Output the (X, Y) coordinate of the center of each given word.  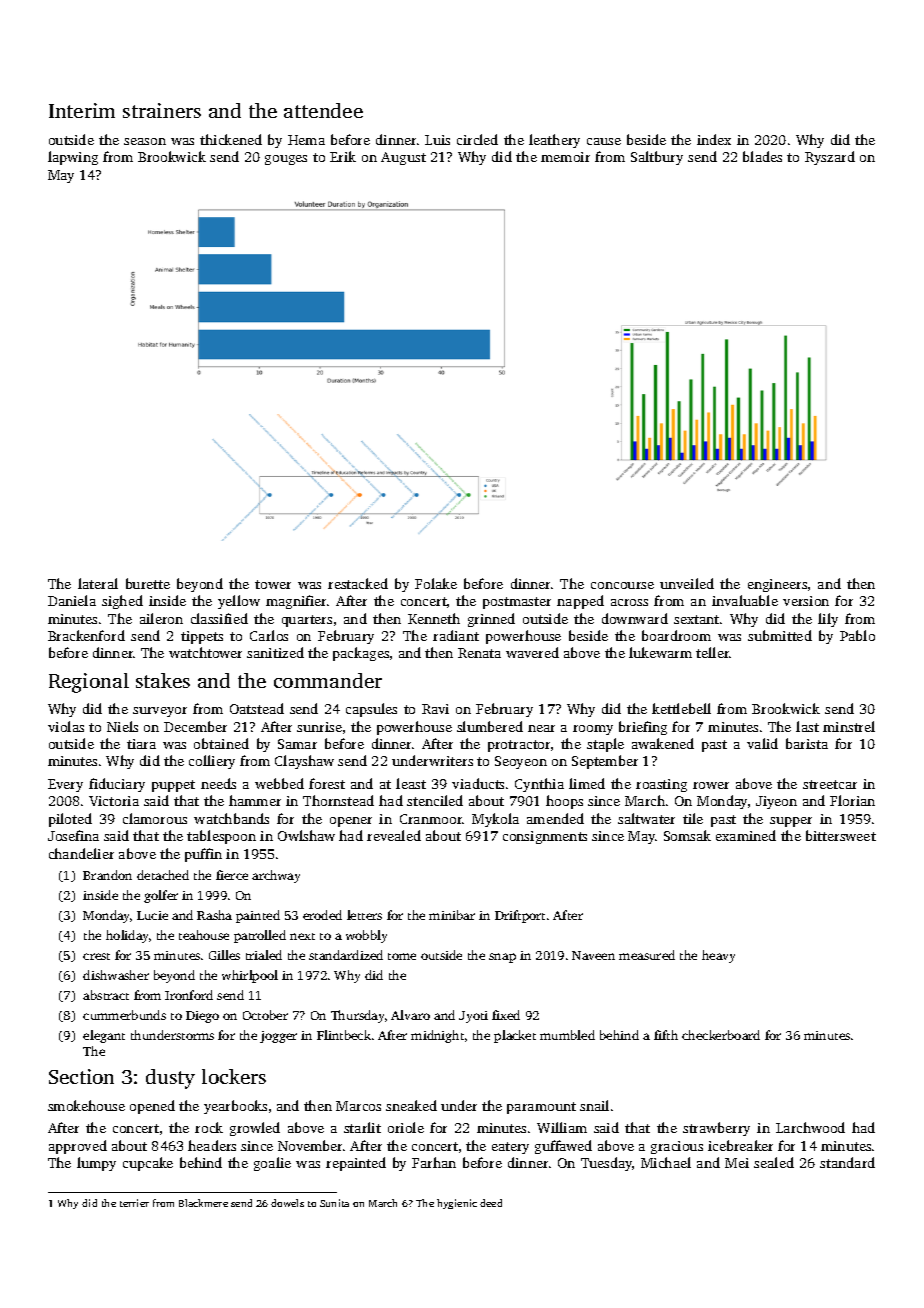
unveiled (687, 583)
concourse (622, 585)
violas (66, 726)
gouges (286, 160)
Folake (436, 583)
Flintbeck (344, 1035)
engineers (777, 585)
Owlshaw (306, 835)
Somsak (687, 835)
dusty (170, 1079)
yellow (239, 602)
